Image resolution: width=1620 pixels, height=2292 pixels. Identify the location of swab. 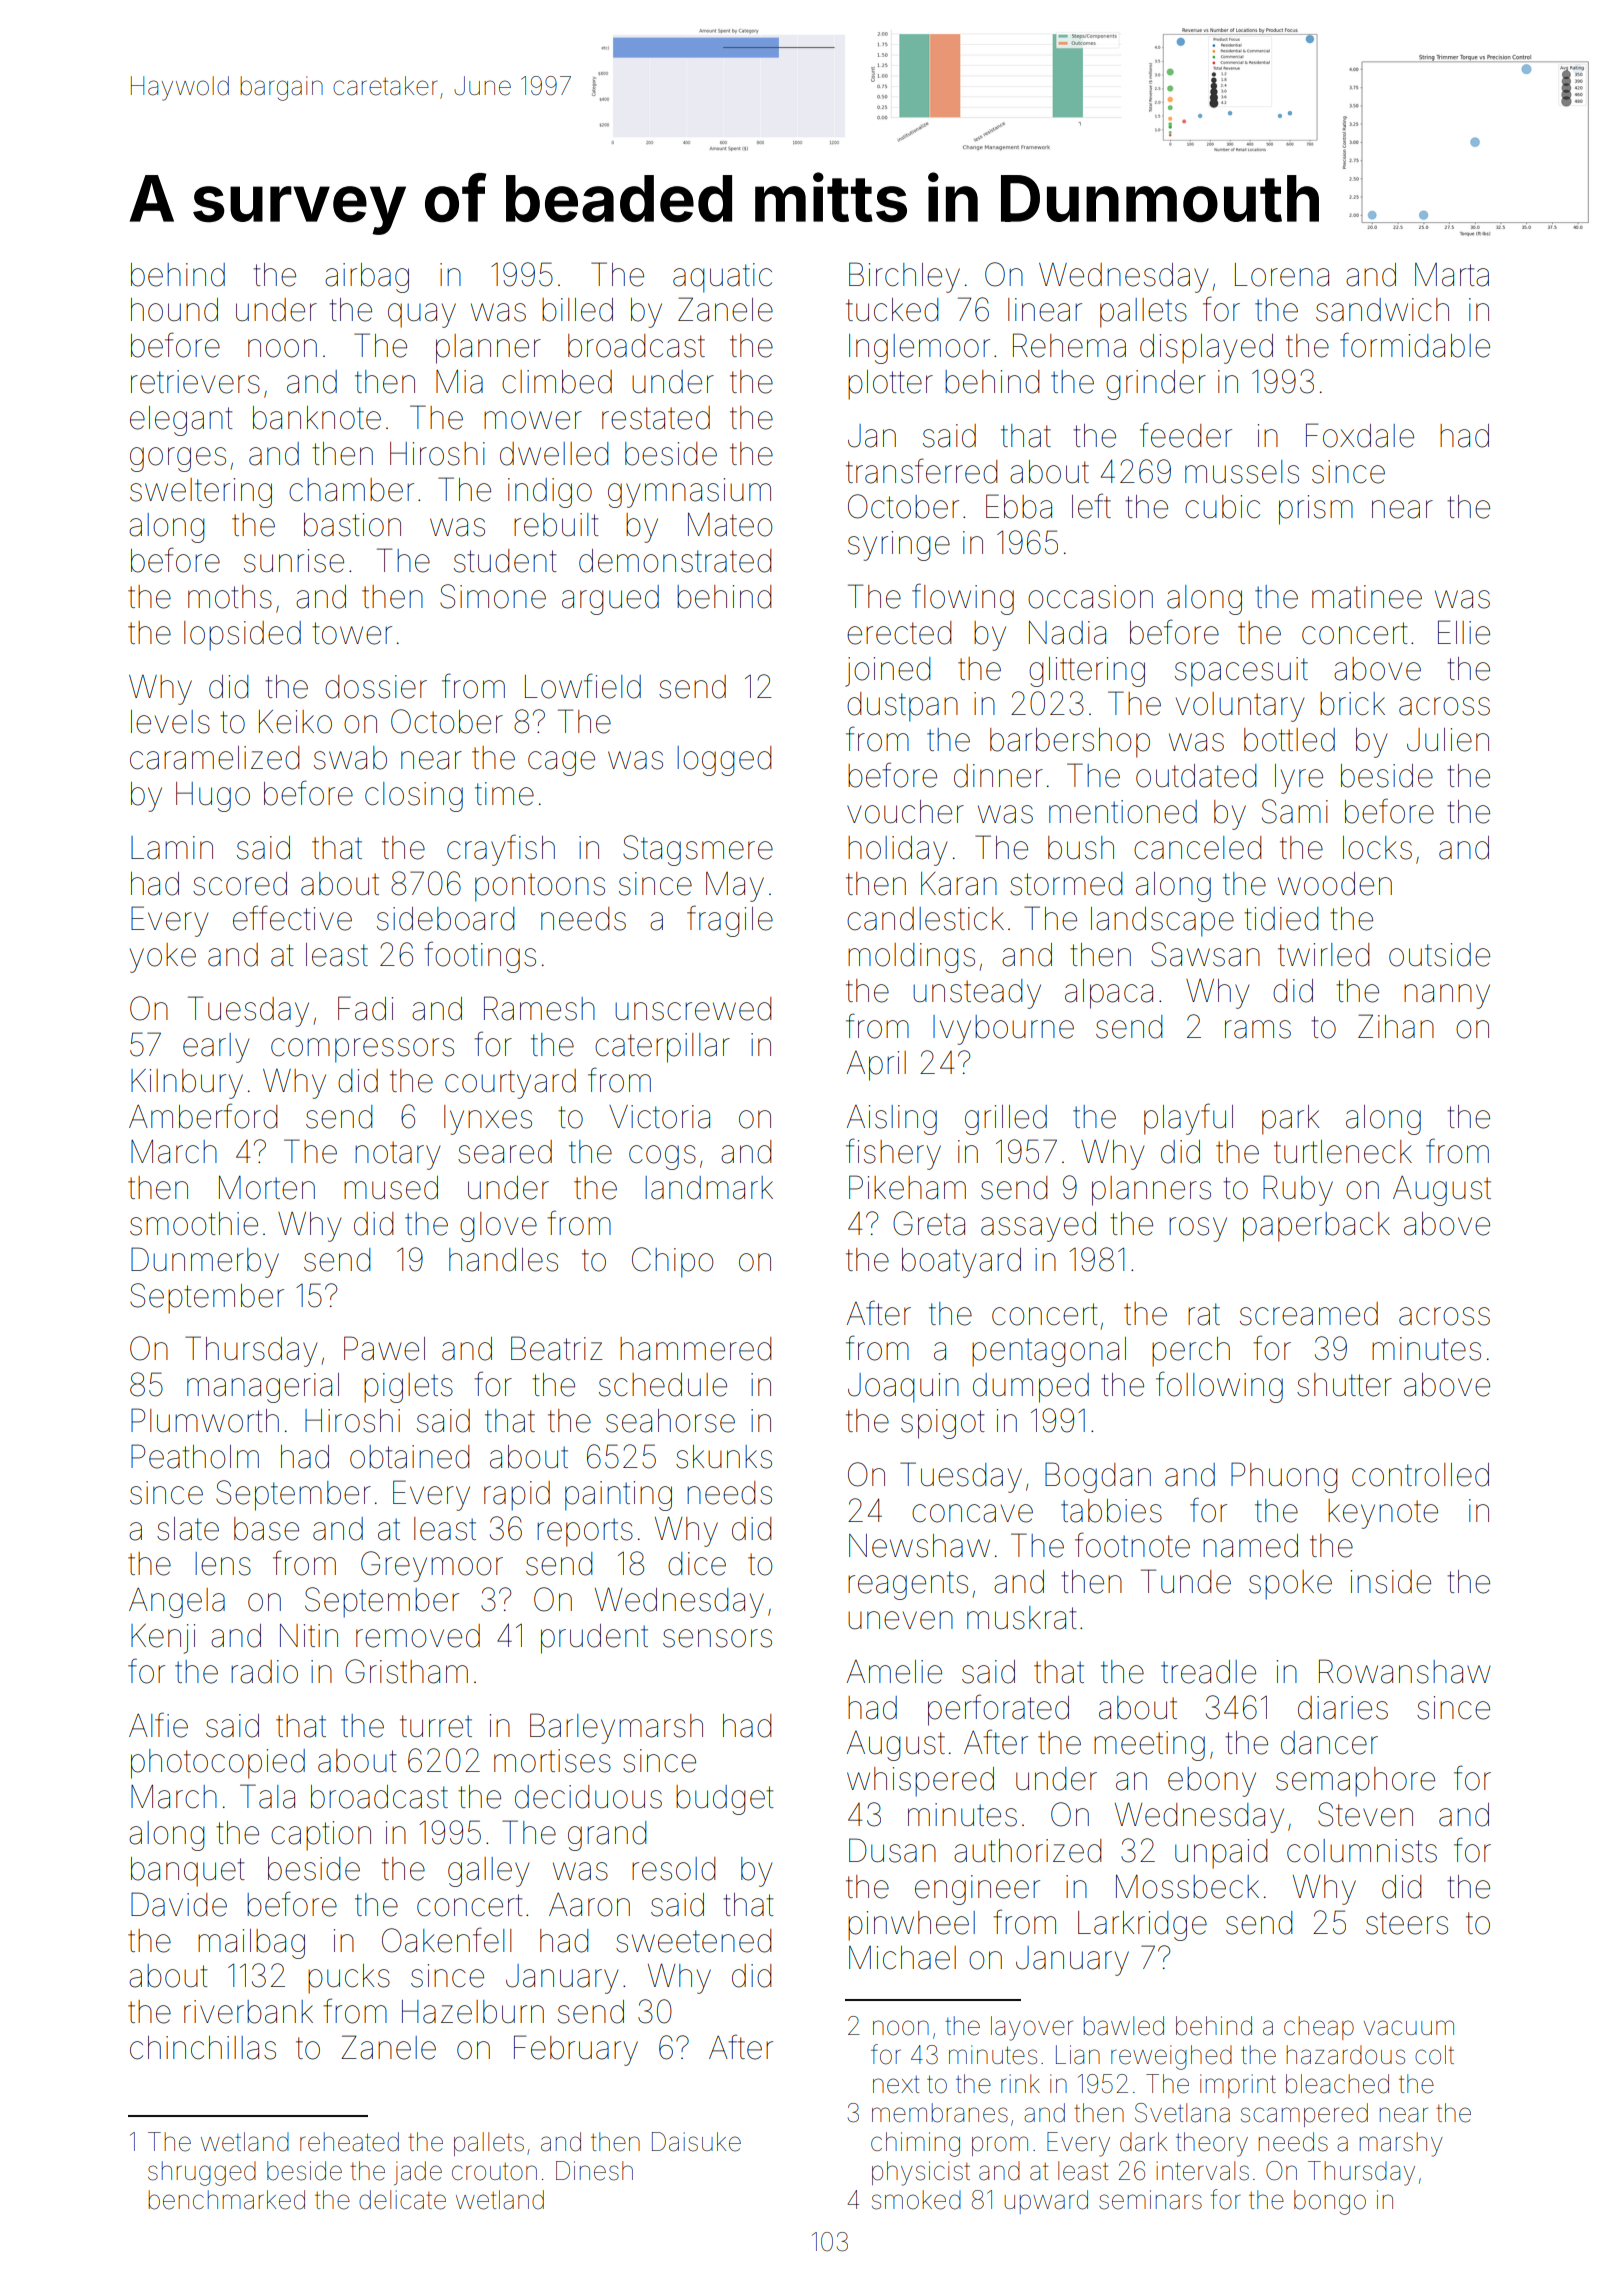
(350, 758).
